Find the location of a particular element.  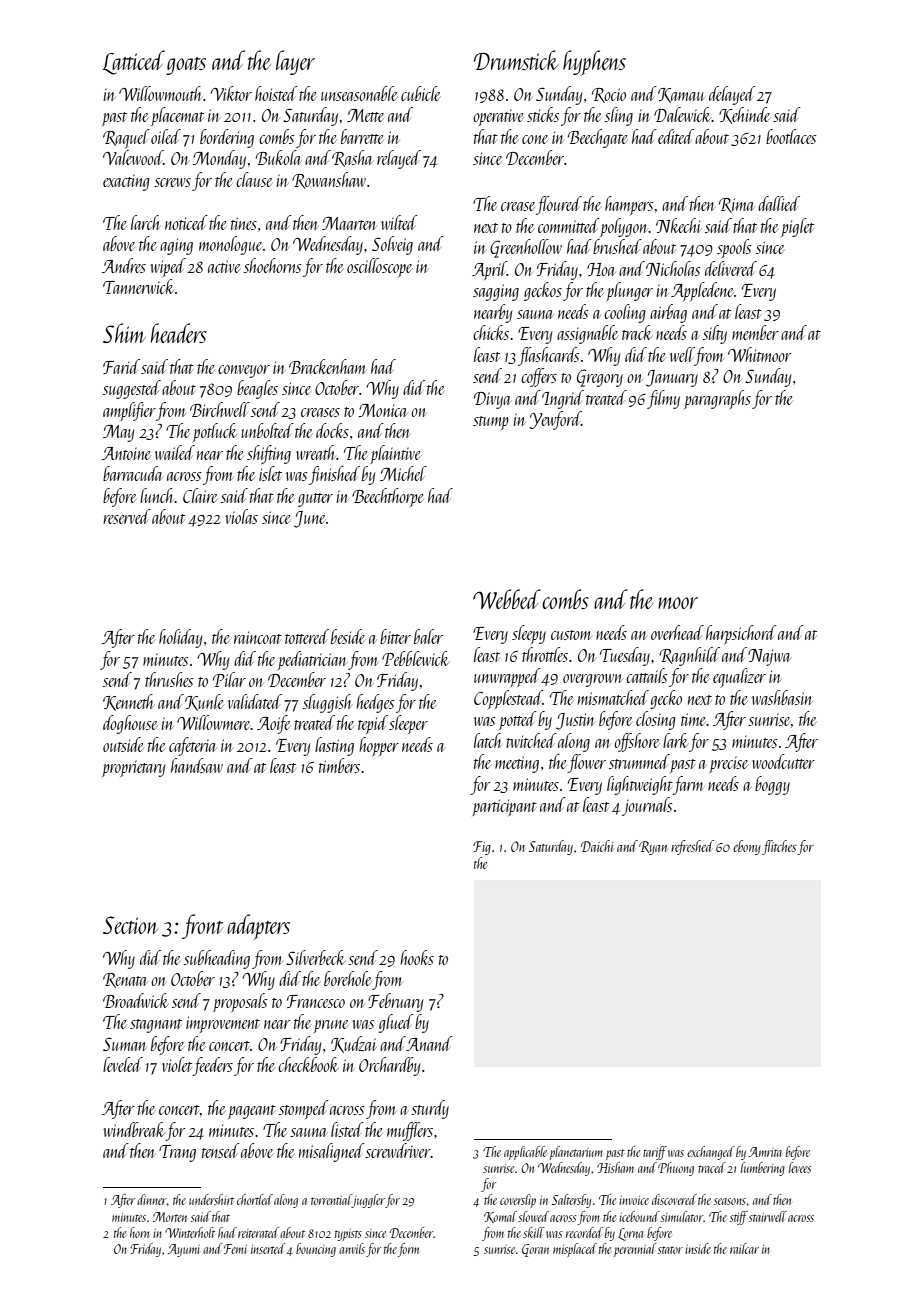

piglet is located at coordinates (797, 227).
